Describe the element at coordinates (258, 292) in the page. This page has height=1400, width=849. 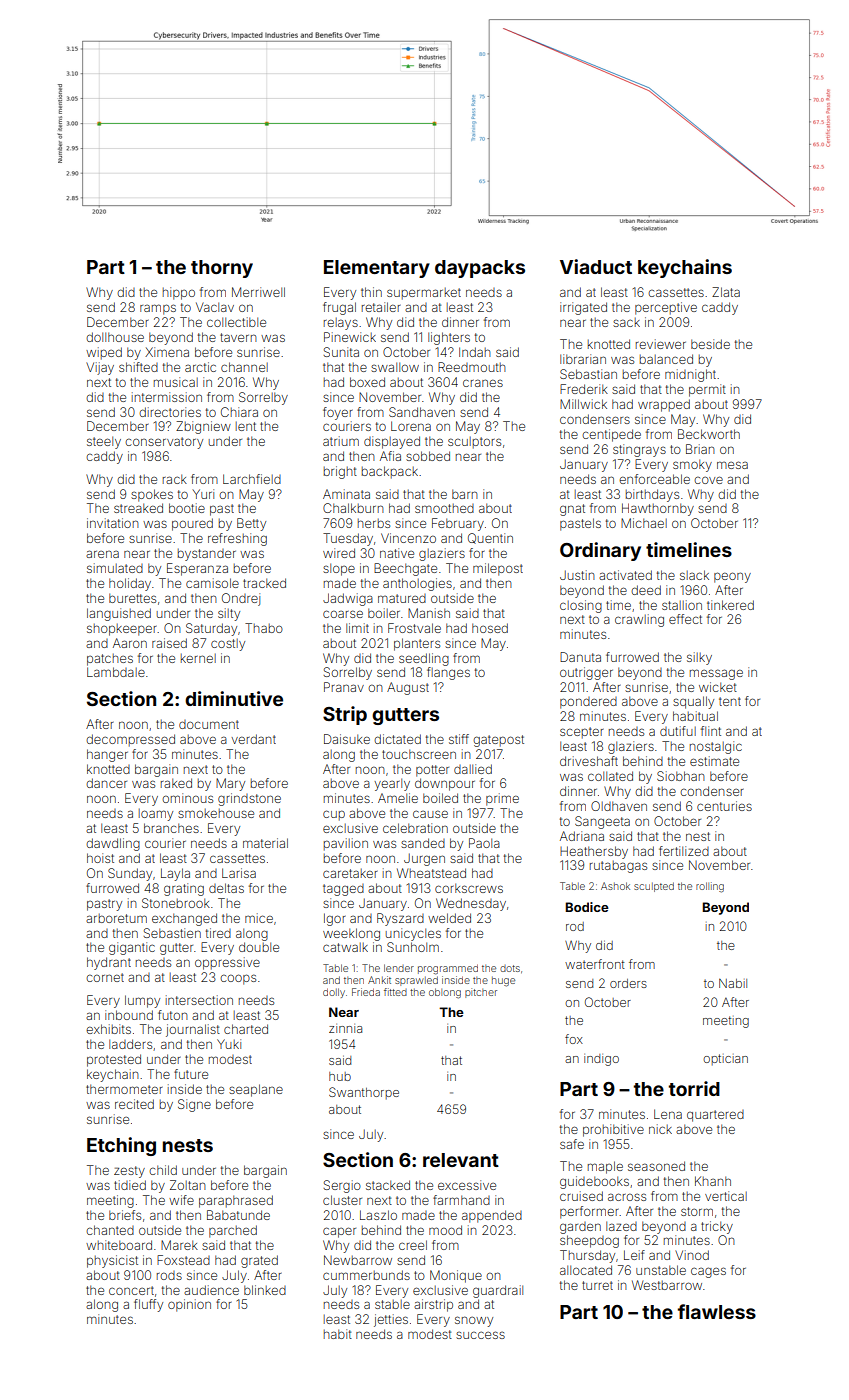
I see `Merriwell` at that location.
